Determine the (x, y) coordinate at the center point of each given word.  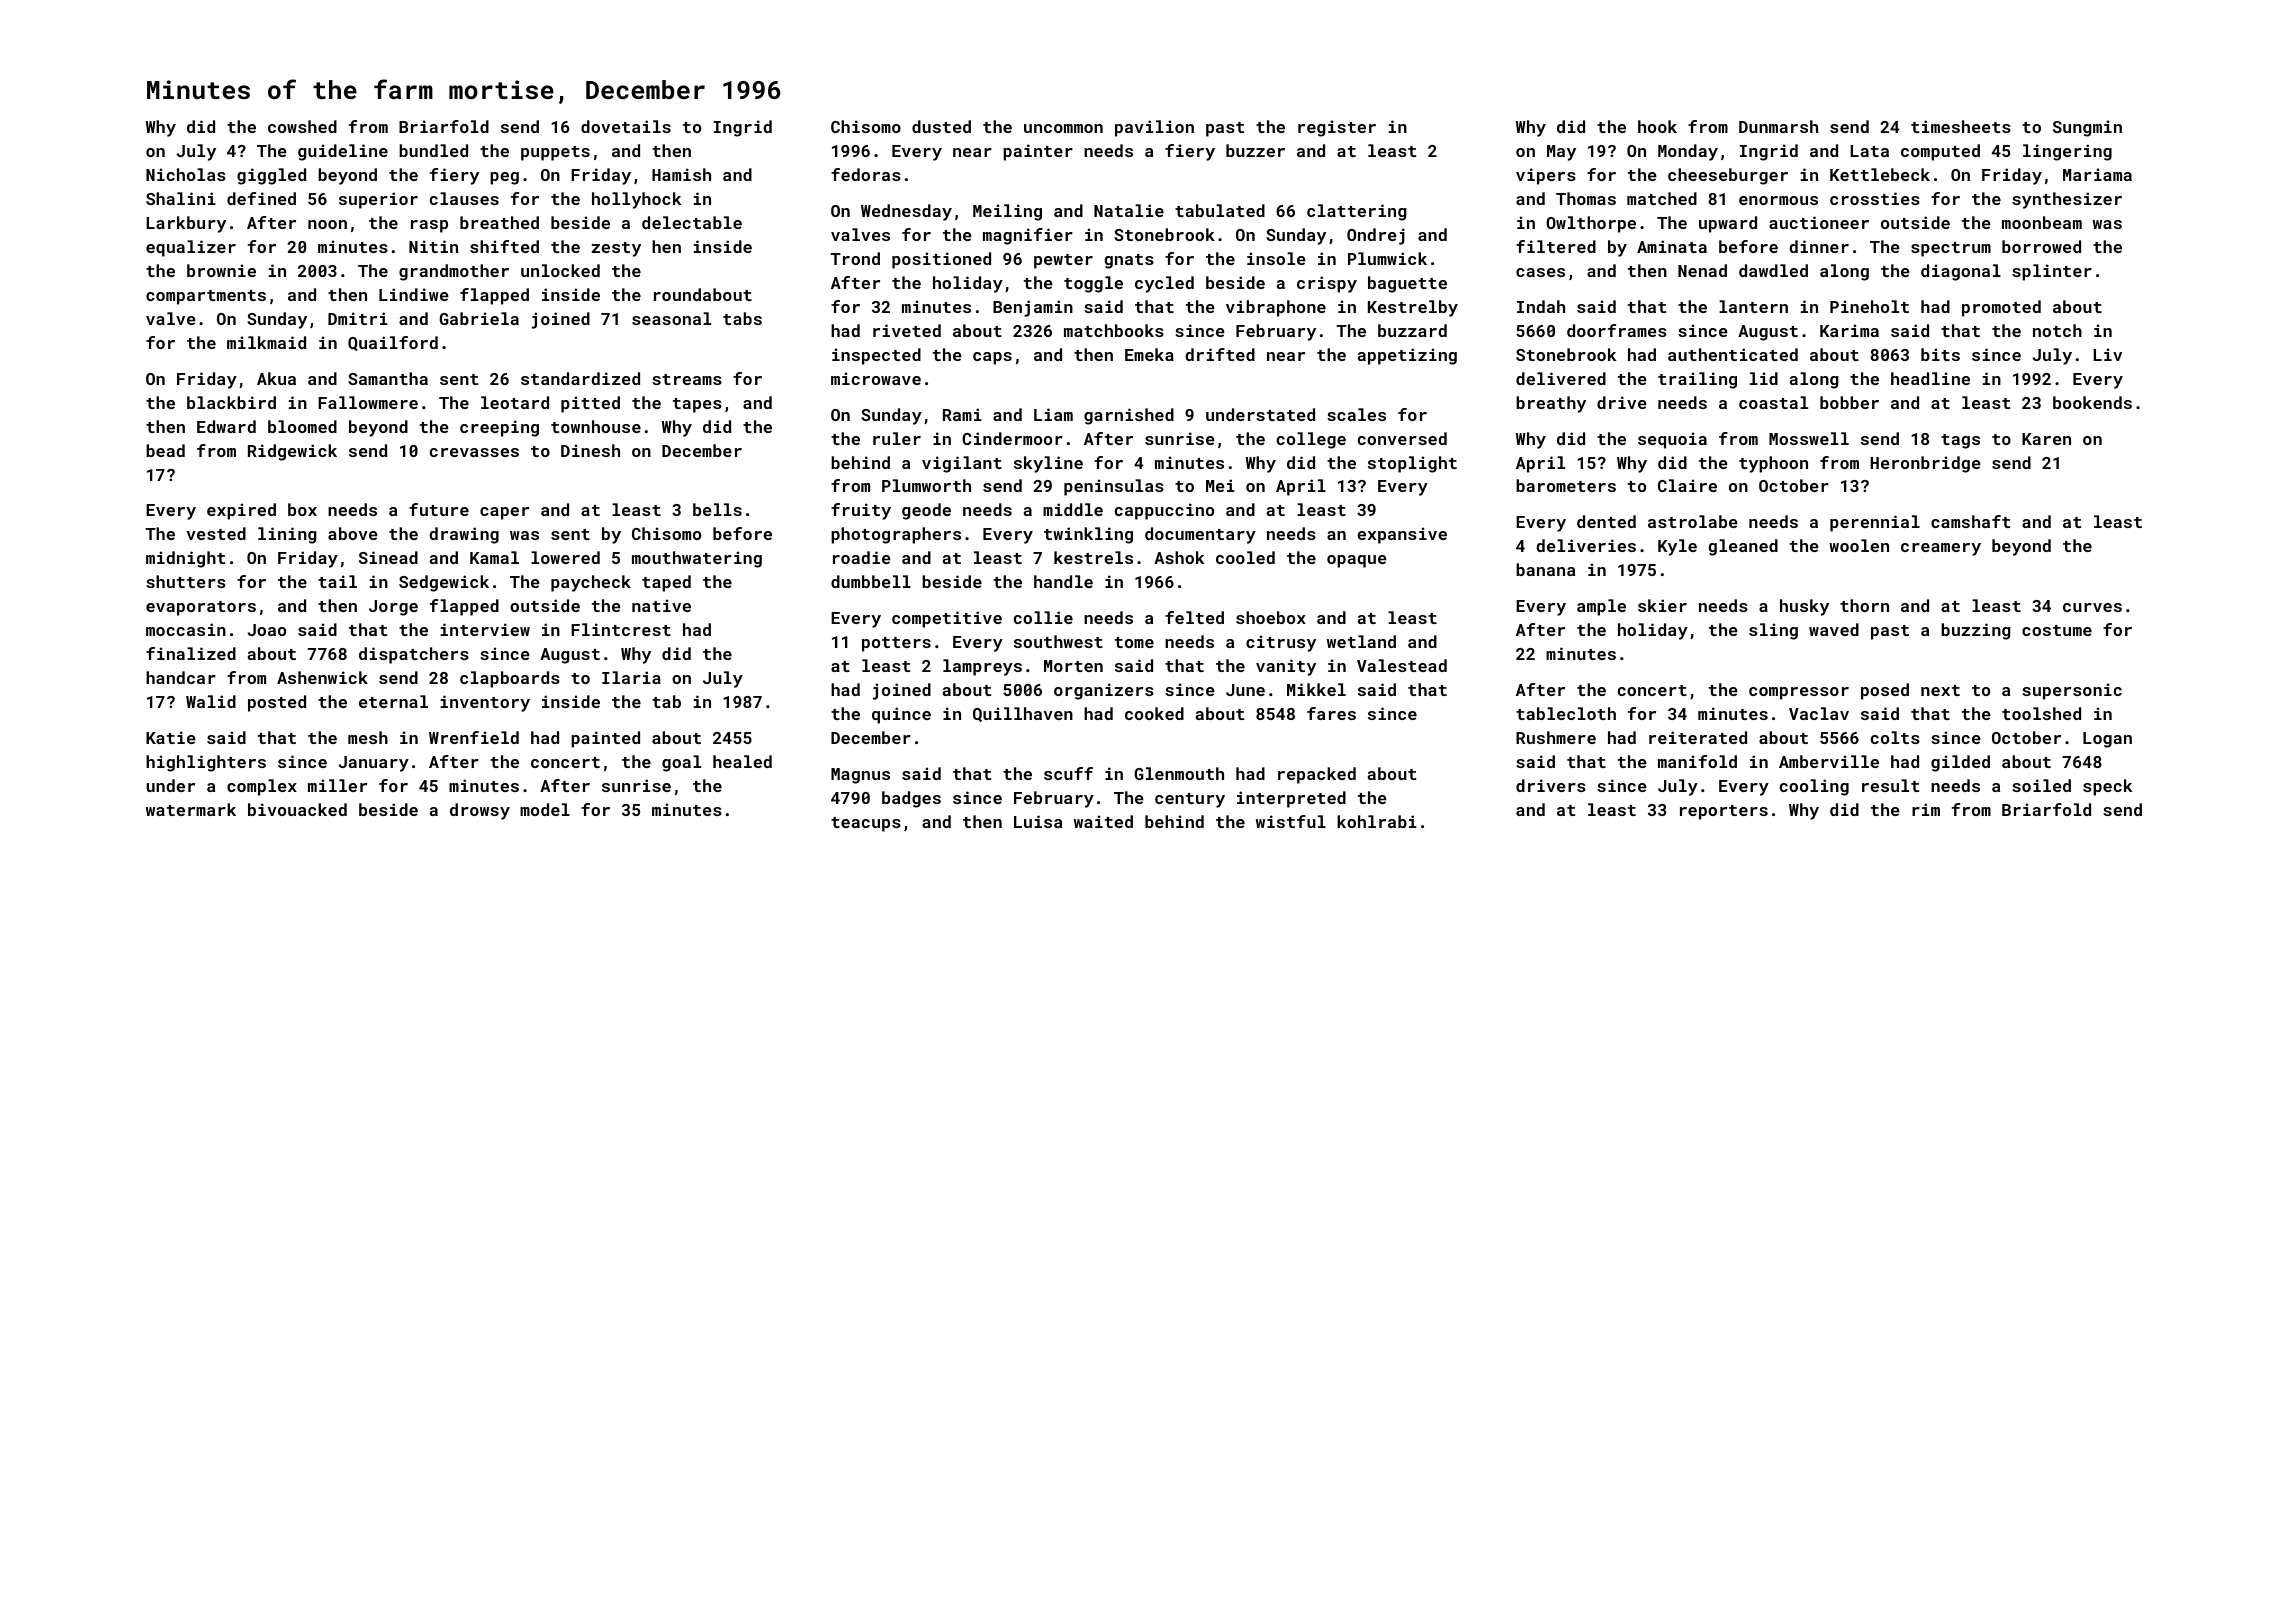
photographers (896, 535)
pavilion (1154, 128)
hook (1657, 126)
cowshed (302, 126)
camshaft (1970, 521)
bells (717, 509)
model (545, 809)
